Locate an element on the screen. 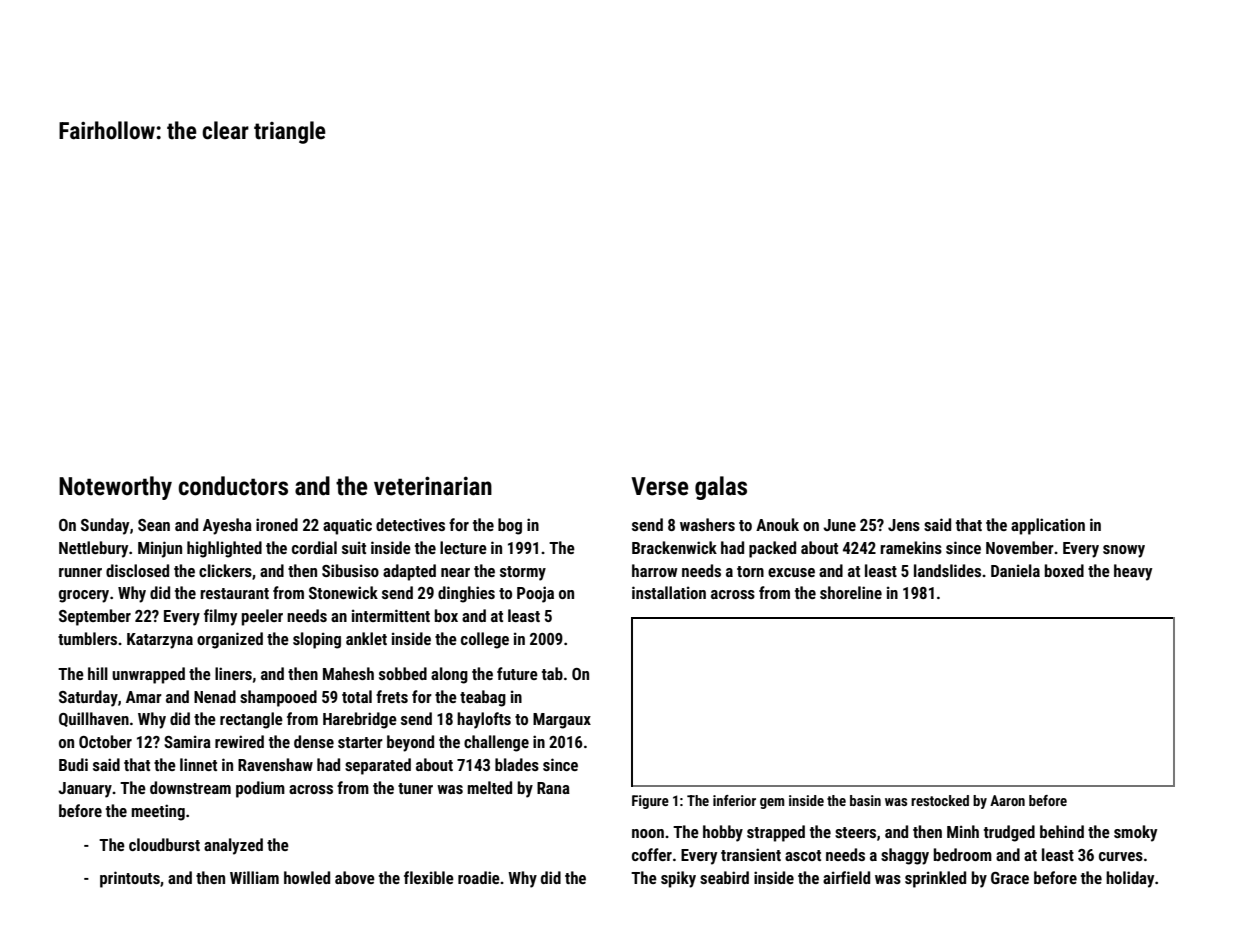 This screenshot has height=952, width=1233. Figure is located at coordinates (650, 802).
